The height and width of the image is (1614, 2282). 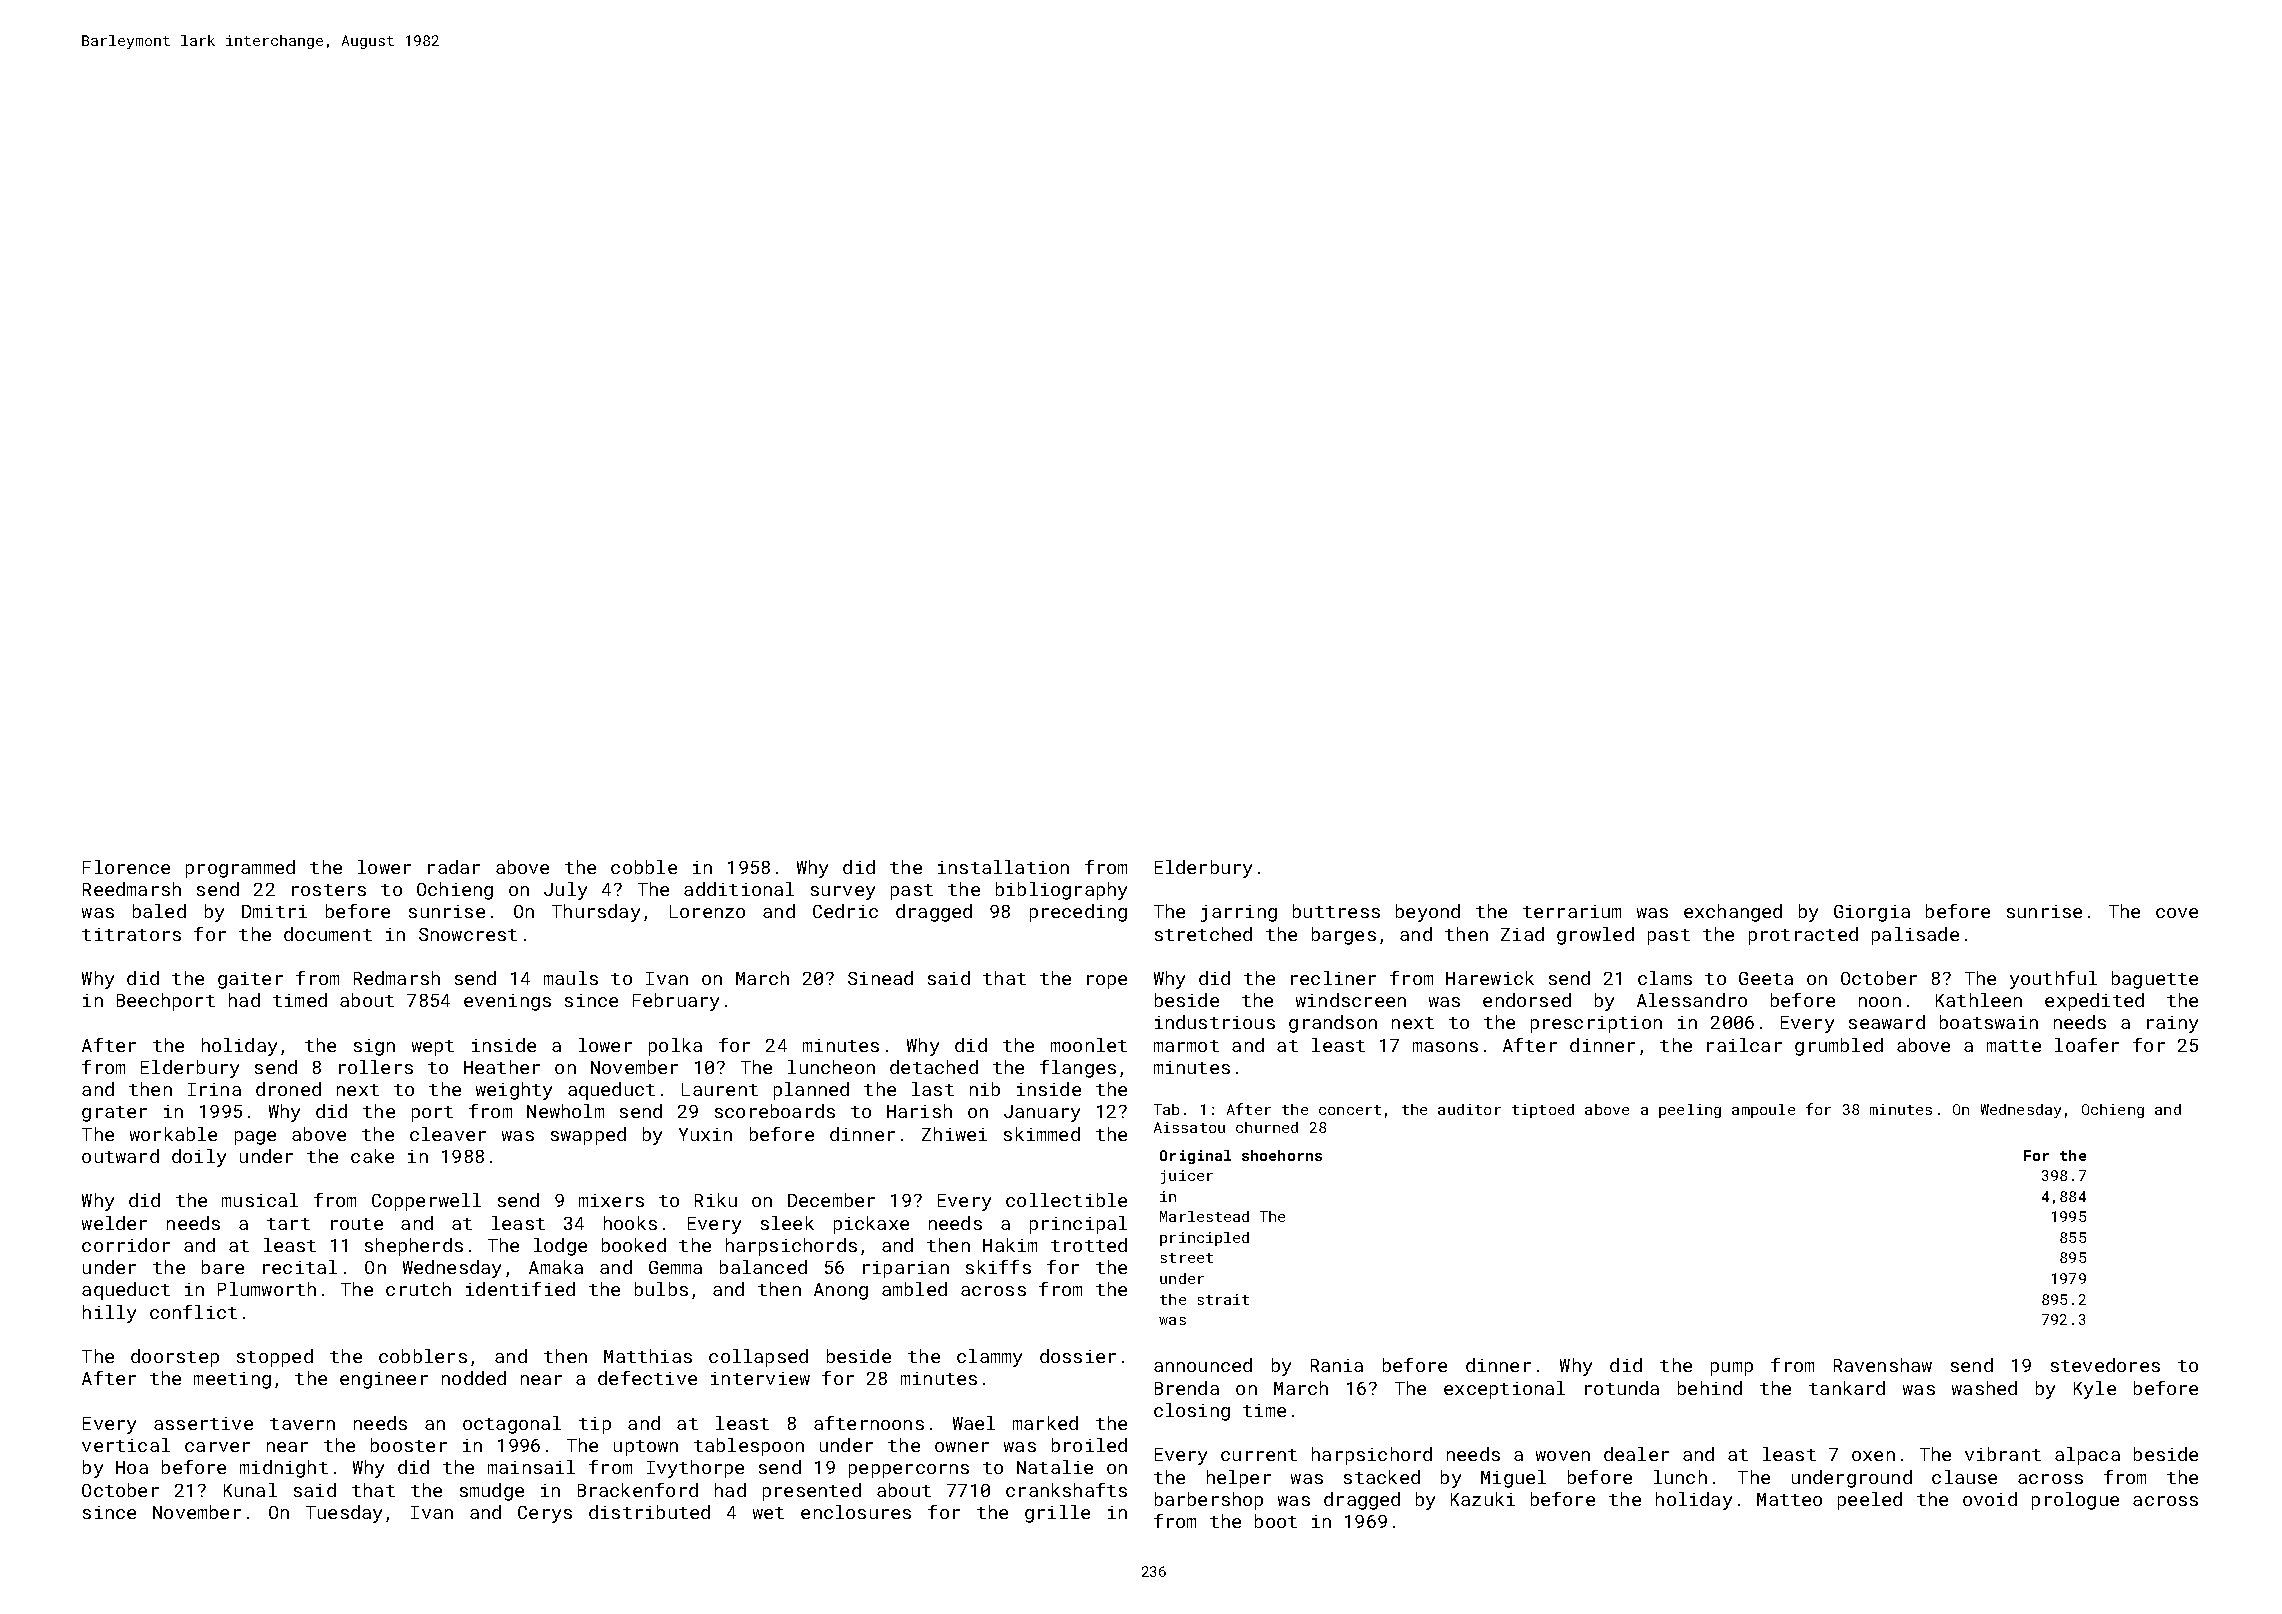 I want to click on ampoule, so click(x=1763, y=1111).
